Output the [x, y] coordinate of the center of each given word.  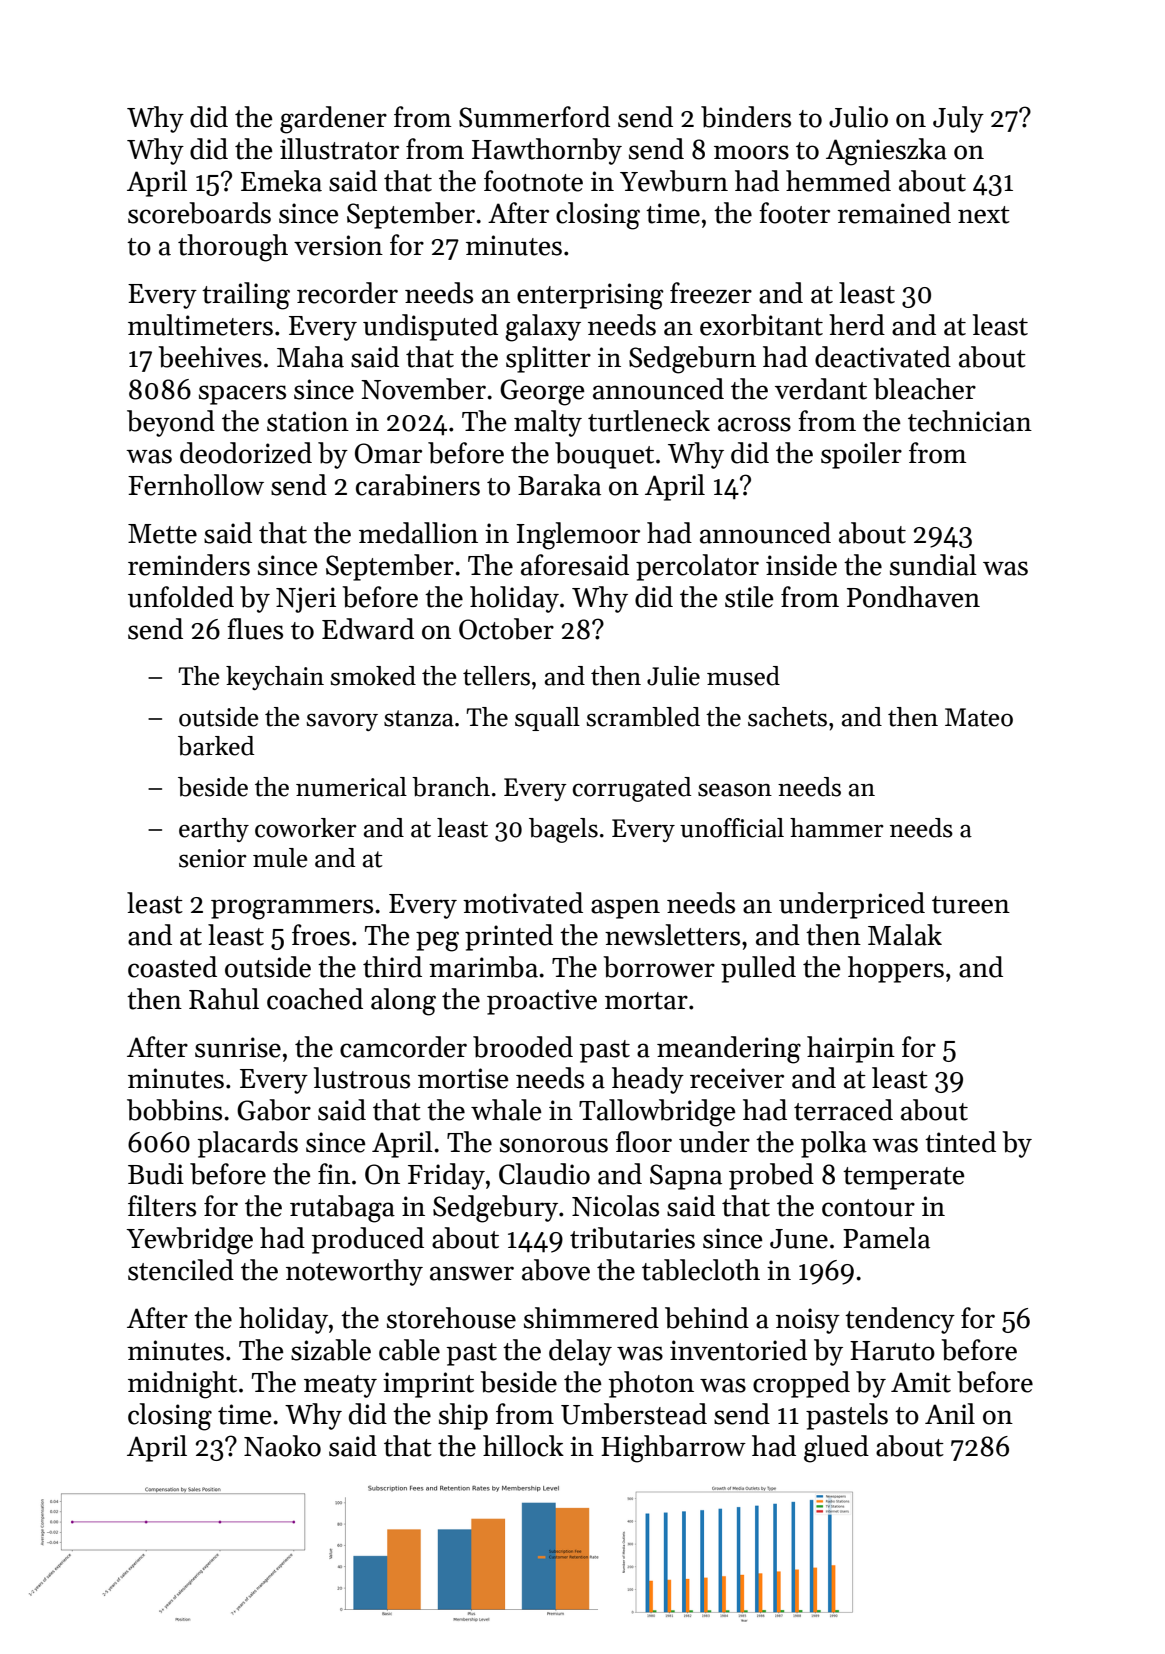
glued [836, 1449]
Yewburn [674, 181]
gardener [333, 120]
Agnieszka [886, 152]
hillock [523, 1446]
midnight [182, 1385]
